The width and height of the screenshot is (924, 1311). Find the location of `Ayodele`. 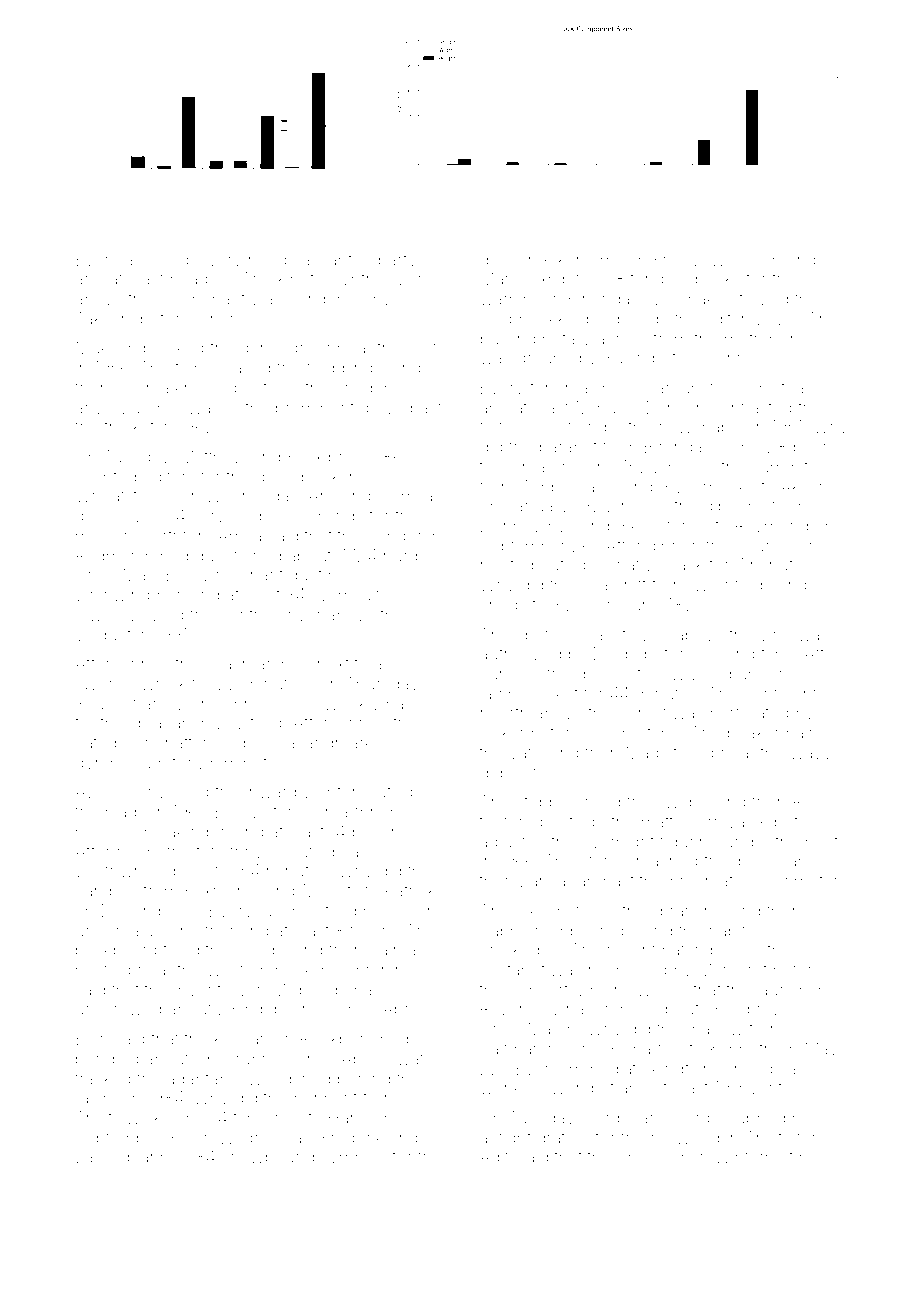

Ayodele is located at coordinates (106, 793).
